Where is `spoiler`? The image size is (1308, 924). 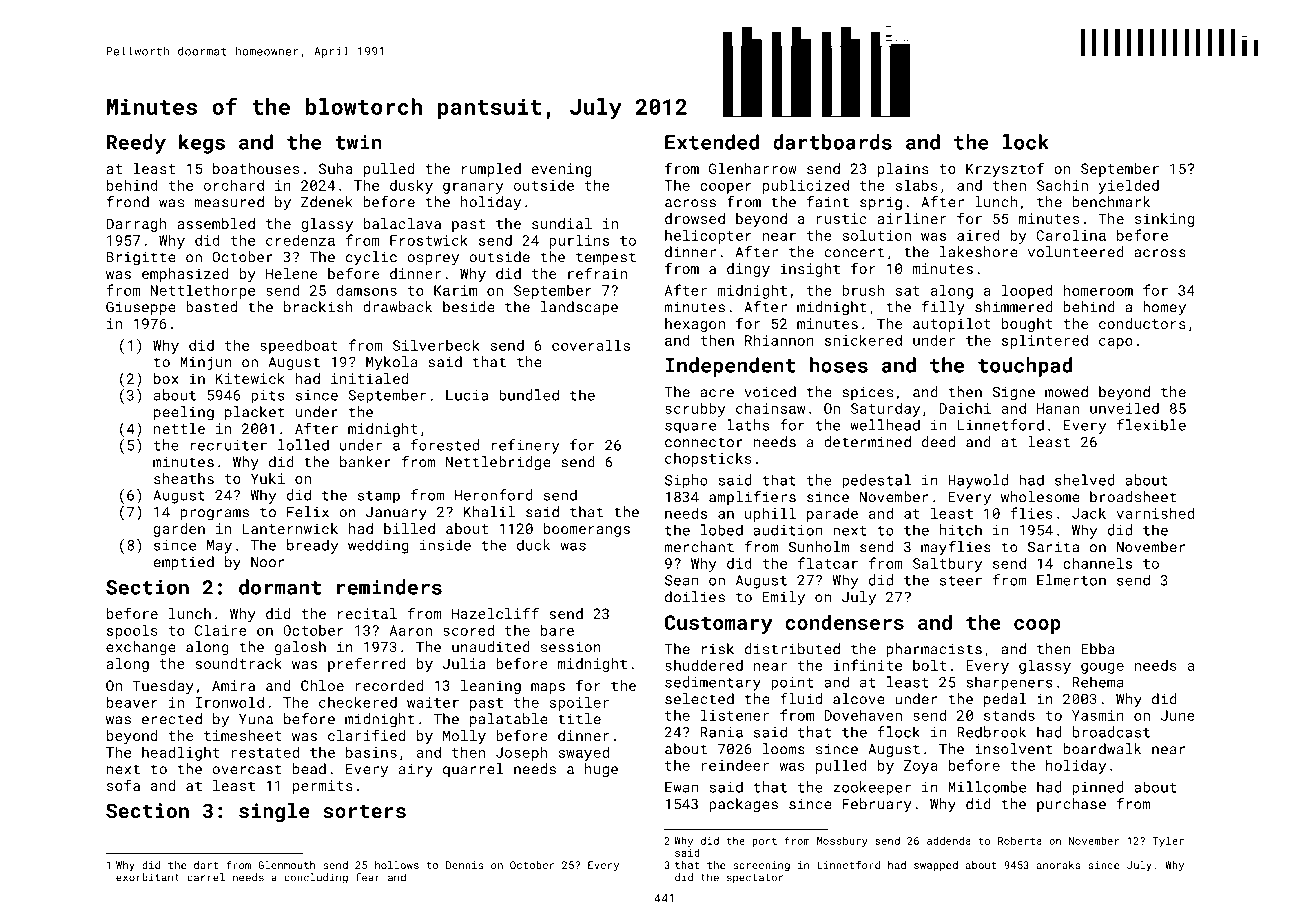
spoiler is located at coordinates (579, 703).
